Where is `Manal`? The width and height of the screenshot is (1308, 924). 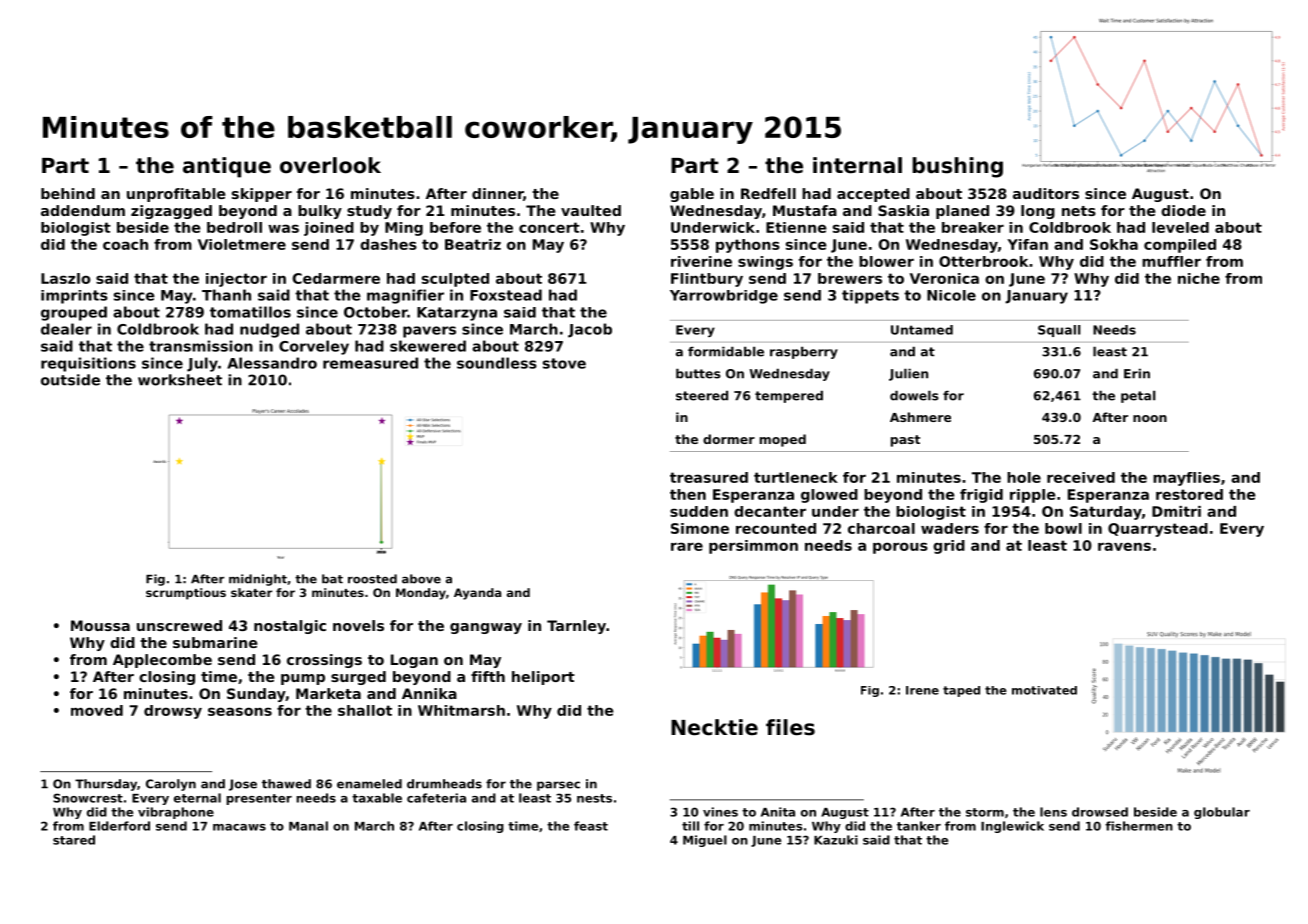 Manal is located at coordinates (308, 826).
